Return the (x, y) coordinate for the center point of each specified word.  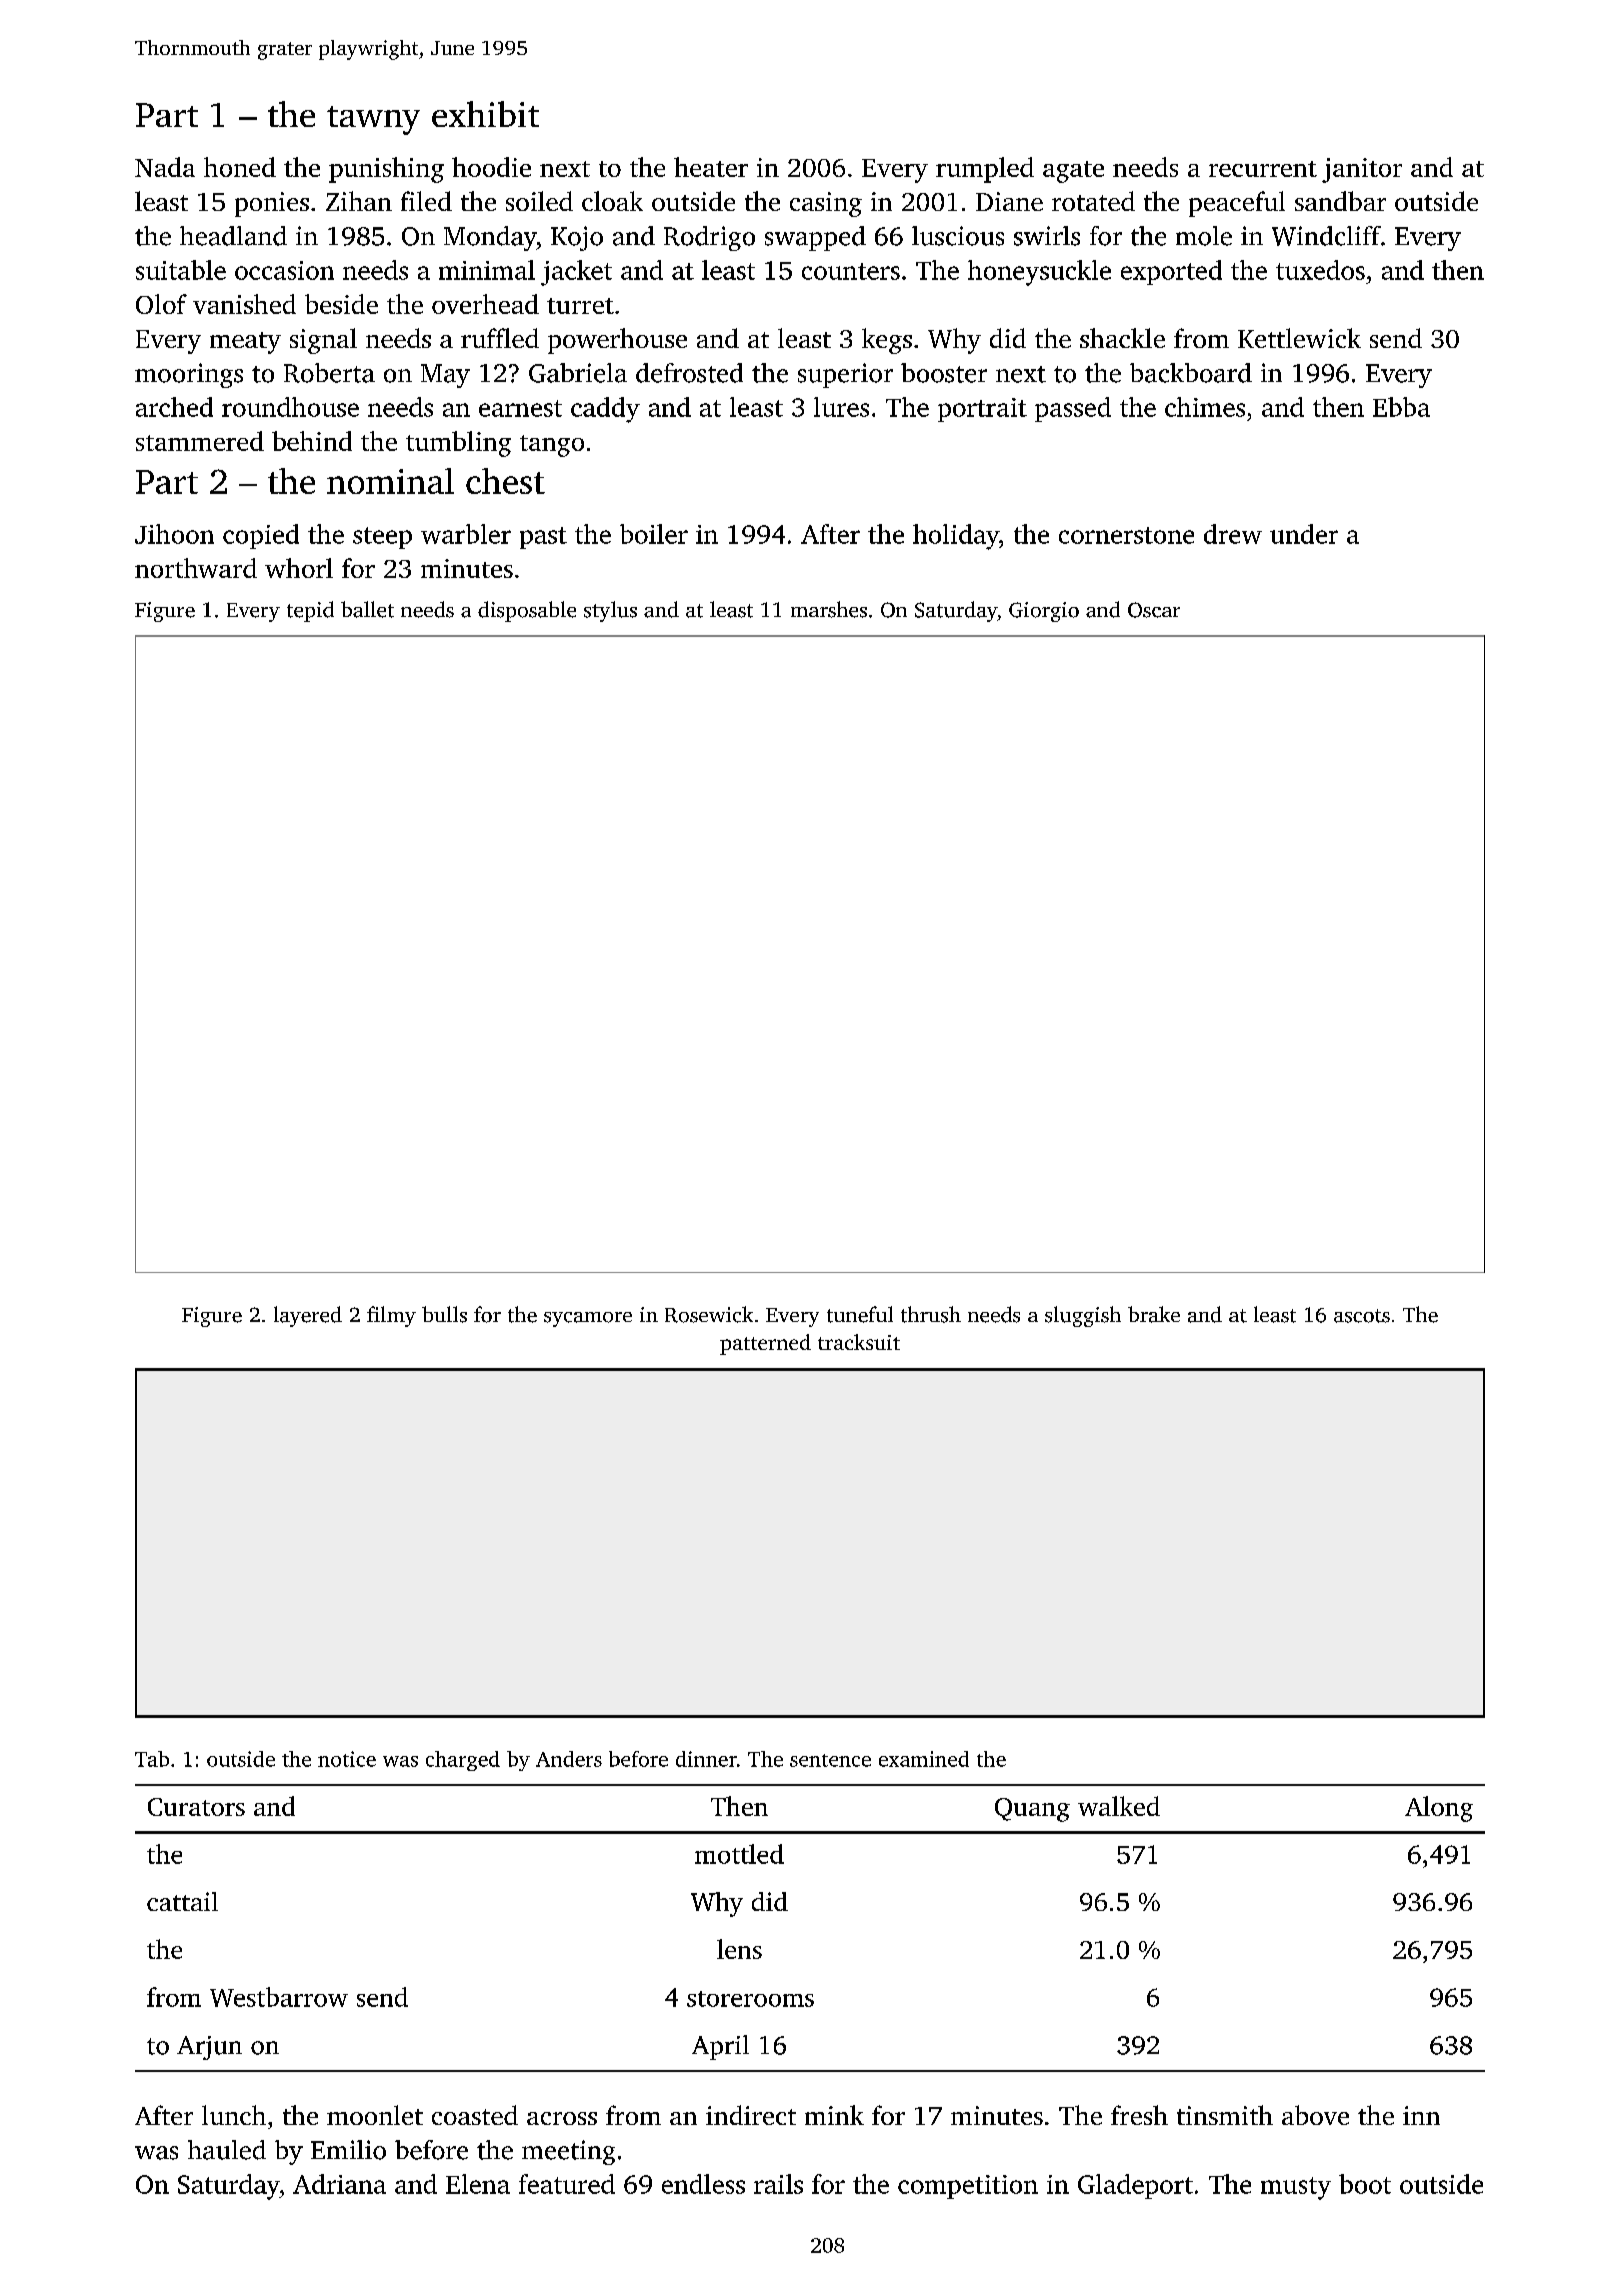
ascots (1362, 1316)
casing (826, 204)
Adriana (339, 2184)
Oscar (1154, 610)
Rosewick (709, 1314)
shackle (1122, 338)
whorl (299, 568)
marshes (829, 609)
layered (308, 1316)
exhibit (485, 114)
